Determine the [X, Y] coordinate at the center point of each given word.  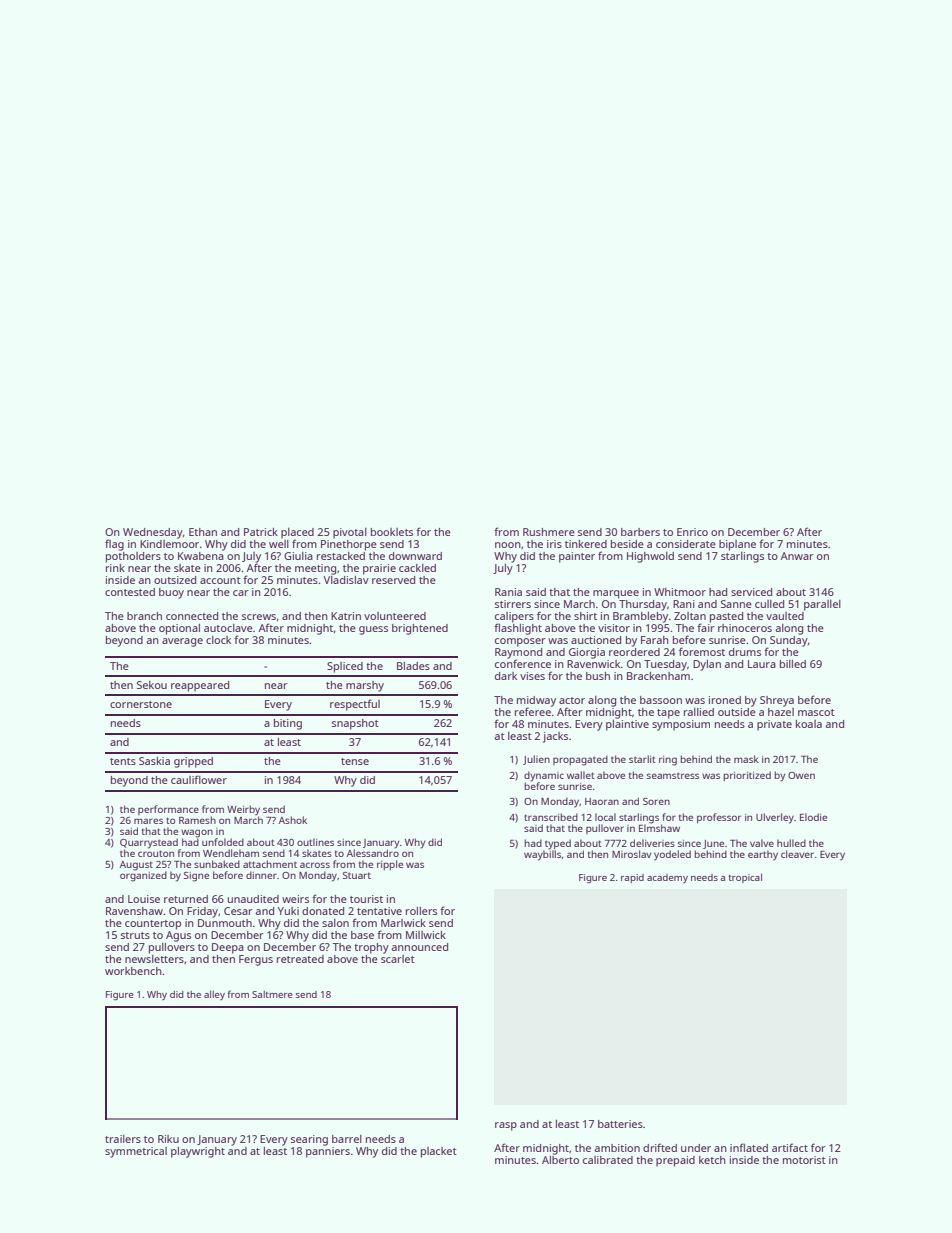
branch [144, 616]
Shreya [777, 701]
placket [439, 1152]
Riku [168, 1139]
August [136, 866]
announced [420, 947]
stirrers [513, 604]
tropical [745, 878]
